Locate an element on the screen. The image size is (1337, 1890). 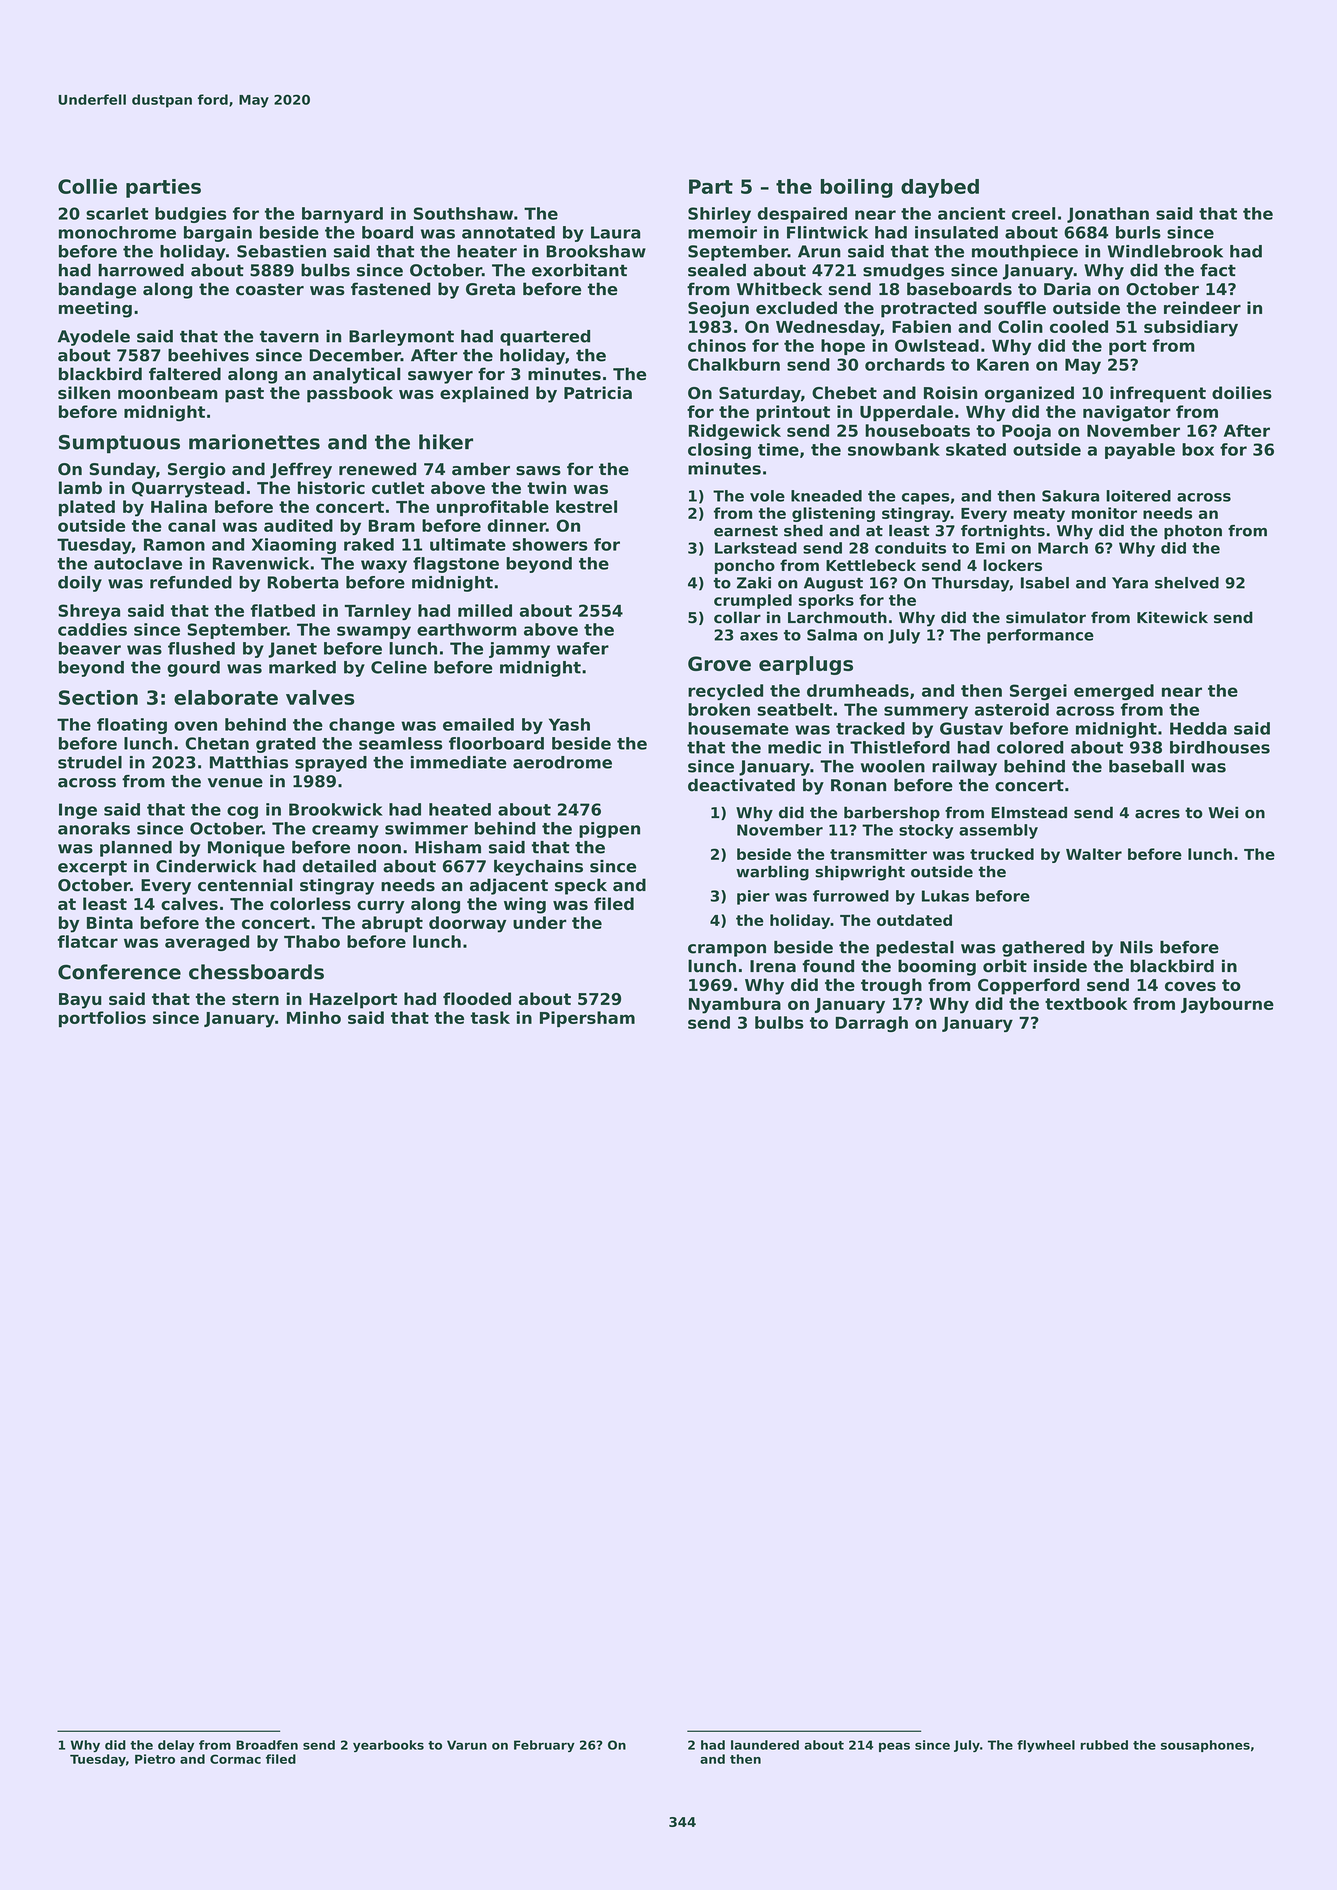
rubbed is located at coordinates (1104, 1745).
